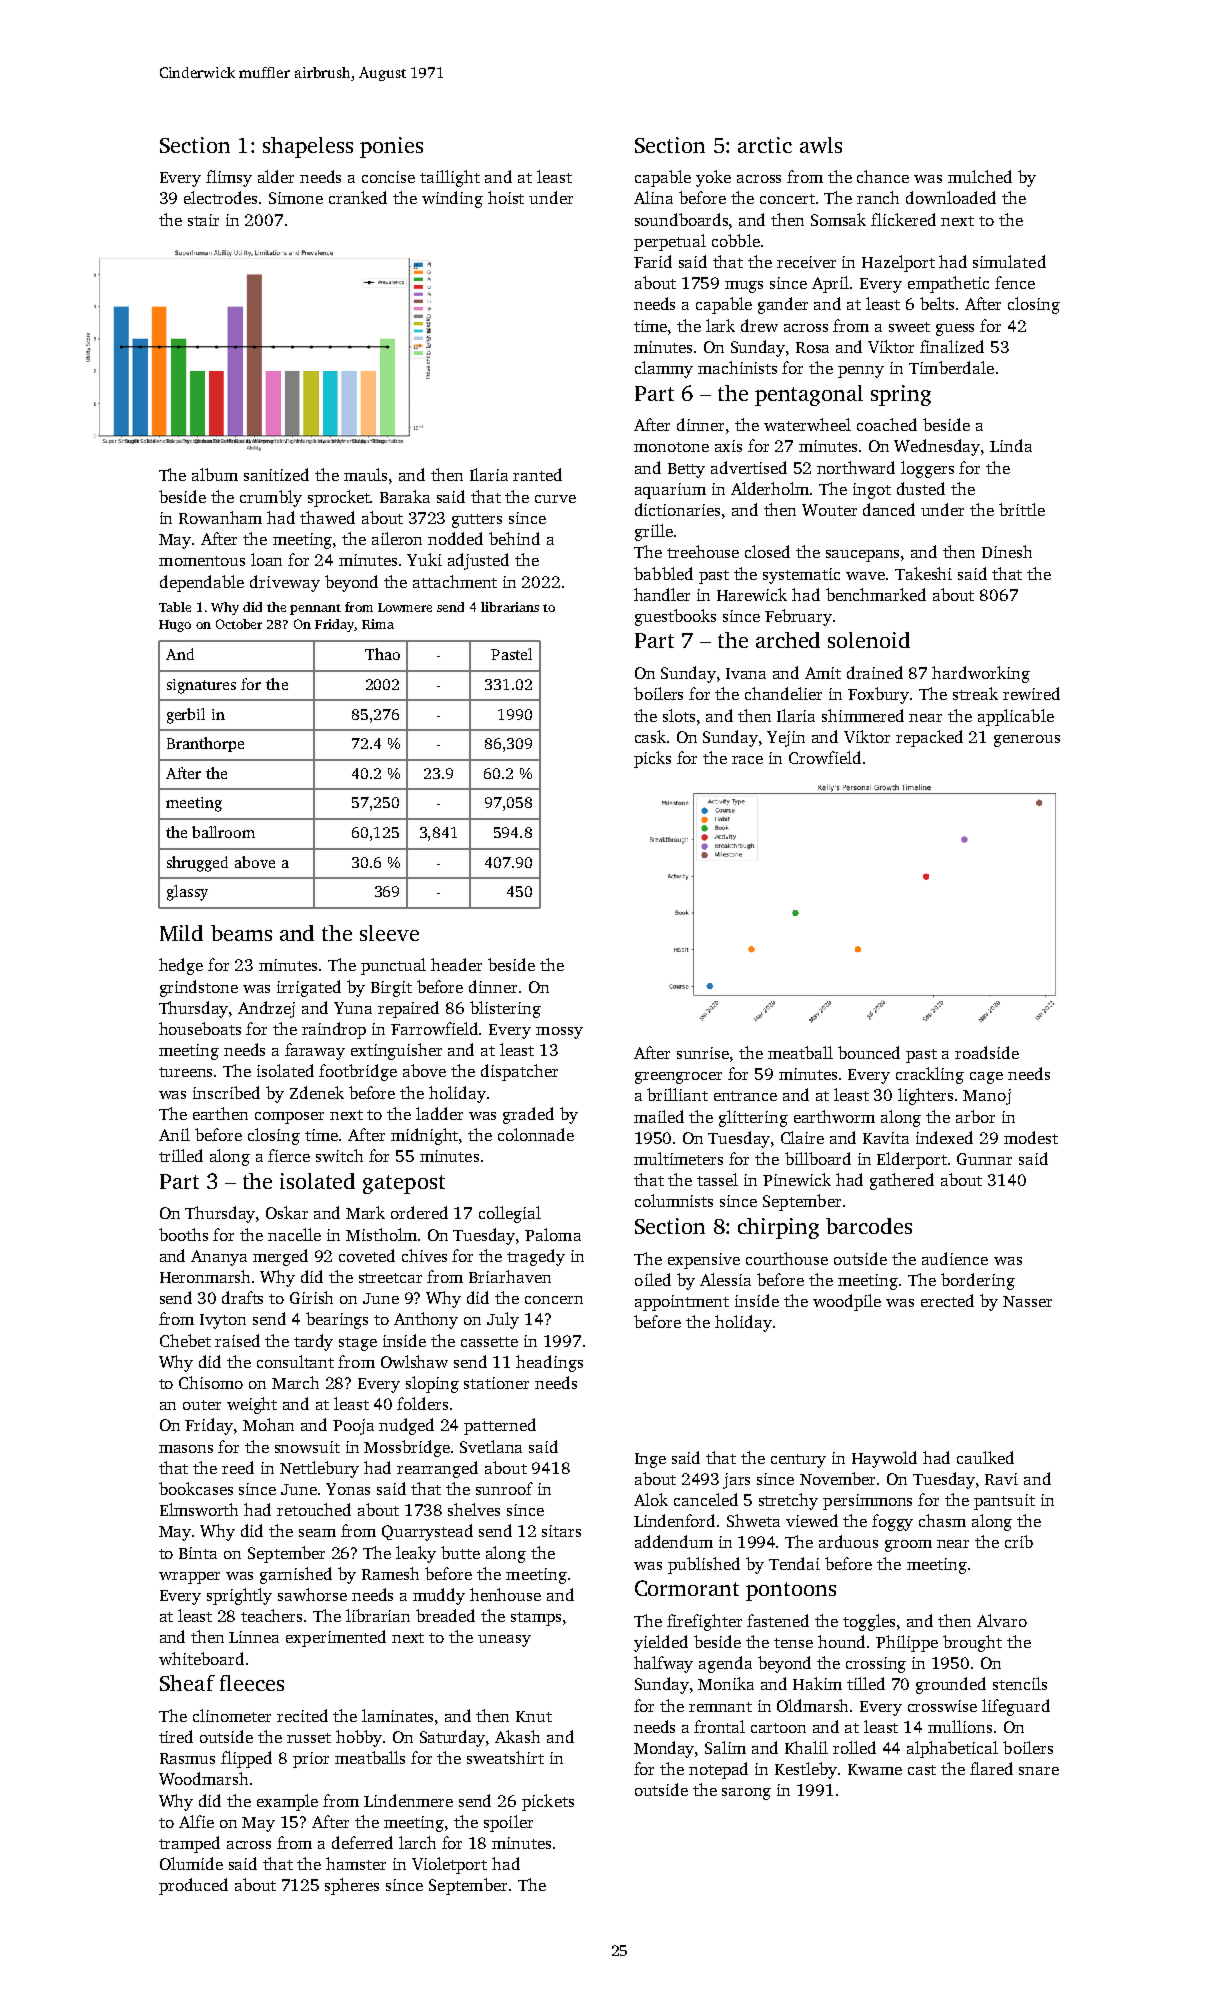 This screenshot has height=2012, width=1221. What do you see at coordinates (869, 640) in the screenshot?
I see `solenoid` at bounding box center [869, 640].
